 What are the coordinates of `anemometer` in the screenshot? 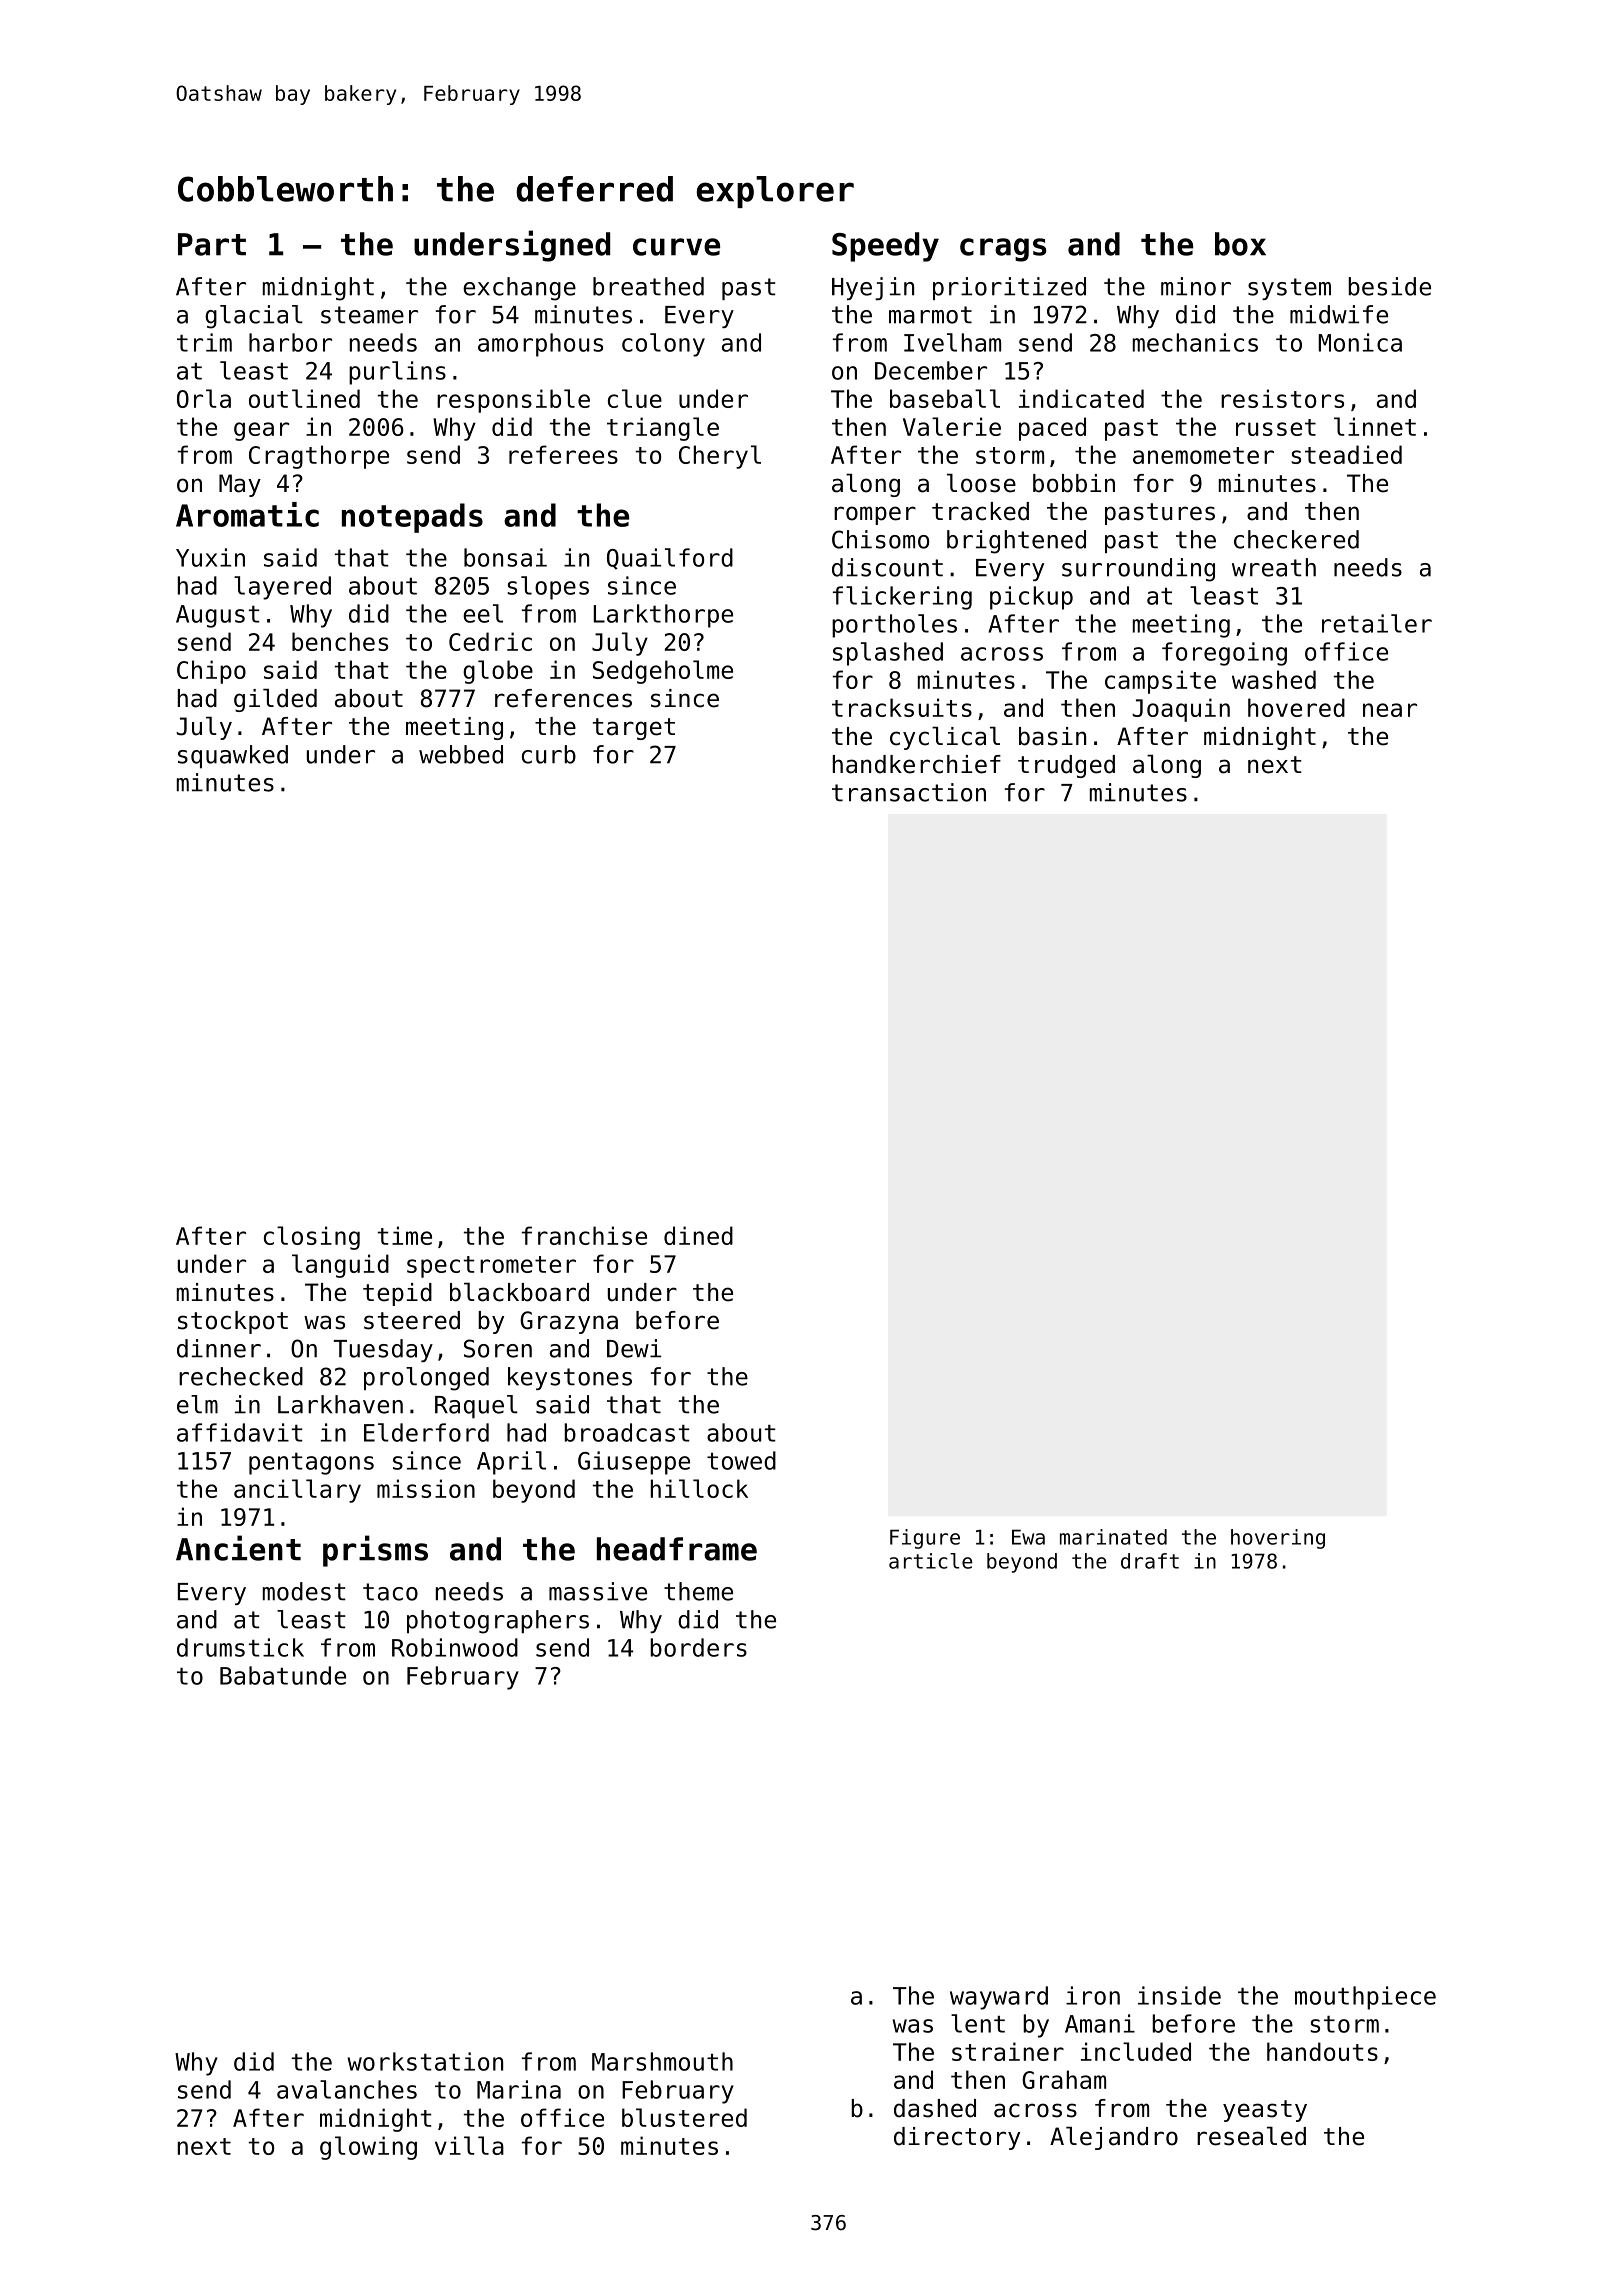 It's located at (1203, 455).
